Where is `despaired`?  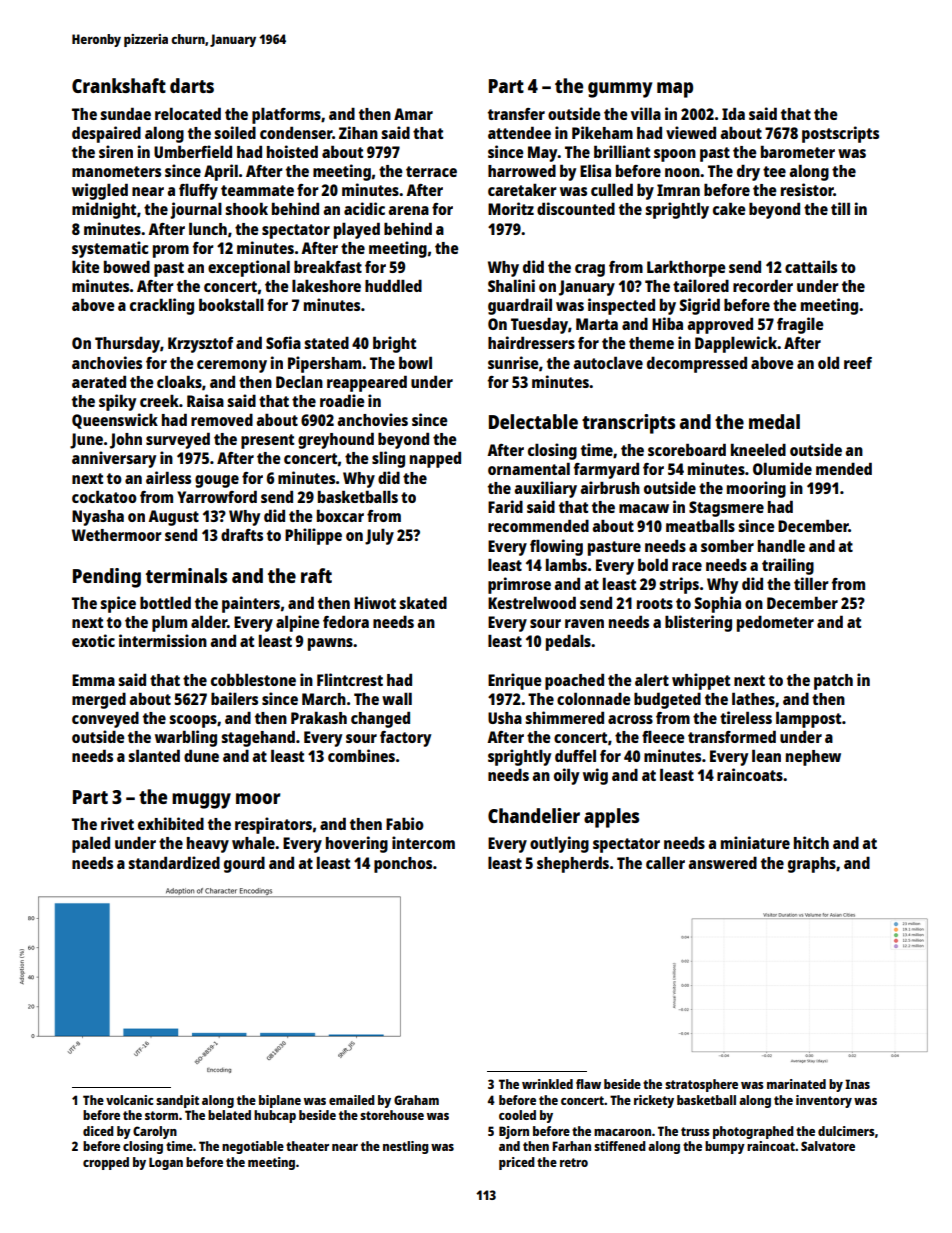
despaired is located at coordinates (106, 134).
